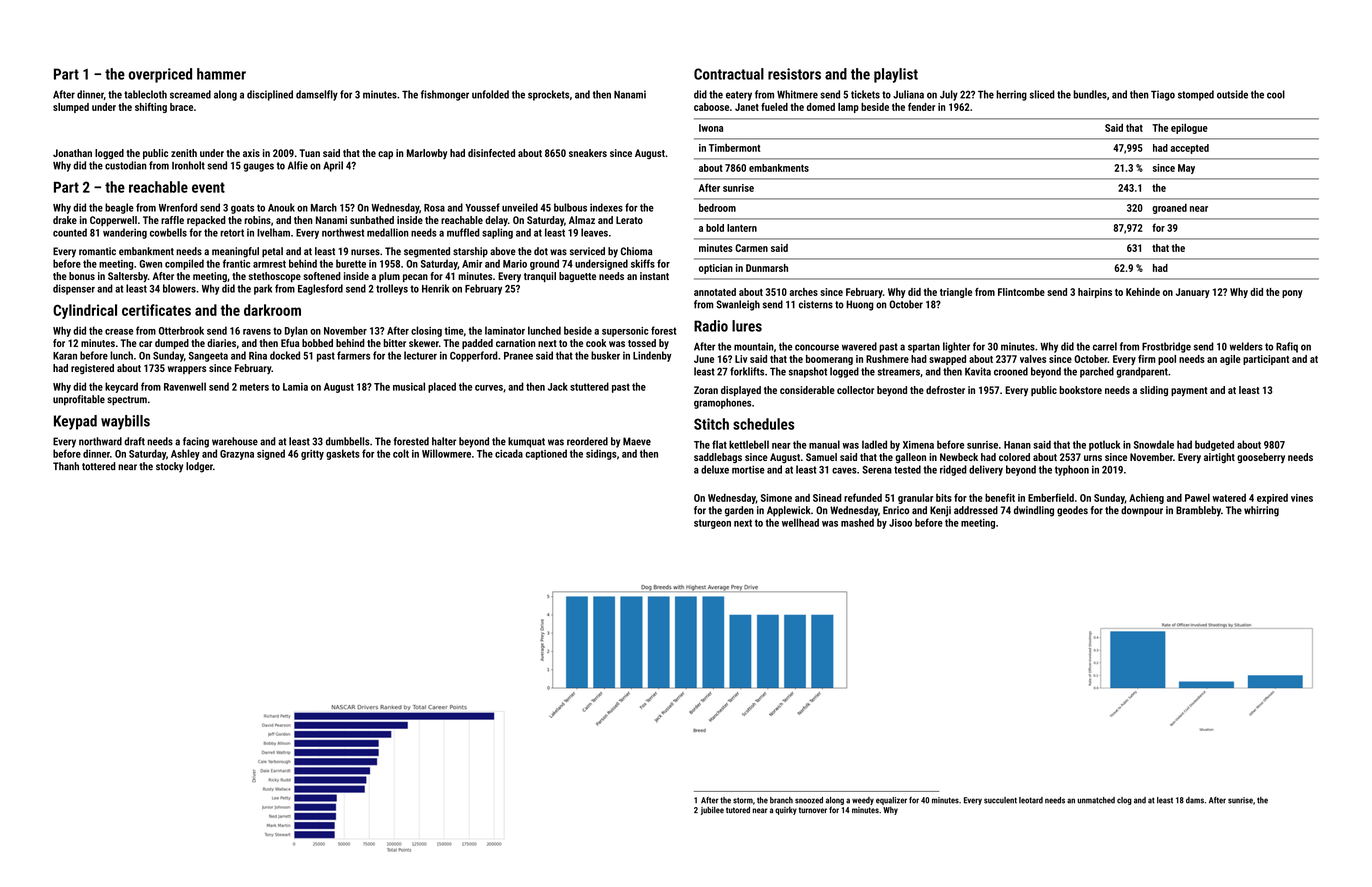  What do you see at coordinates (1276, 94) in the page?
I see `cool` at bounding box center [1276, 94].
